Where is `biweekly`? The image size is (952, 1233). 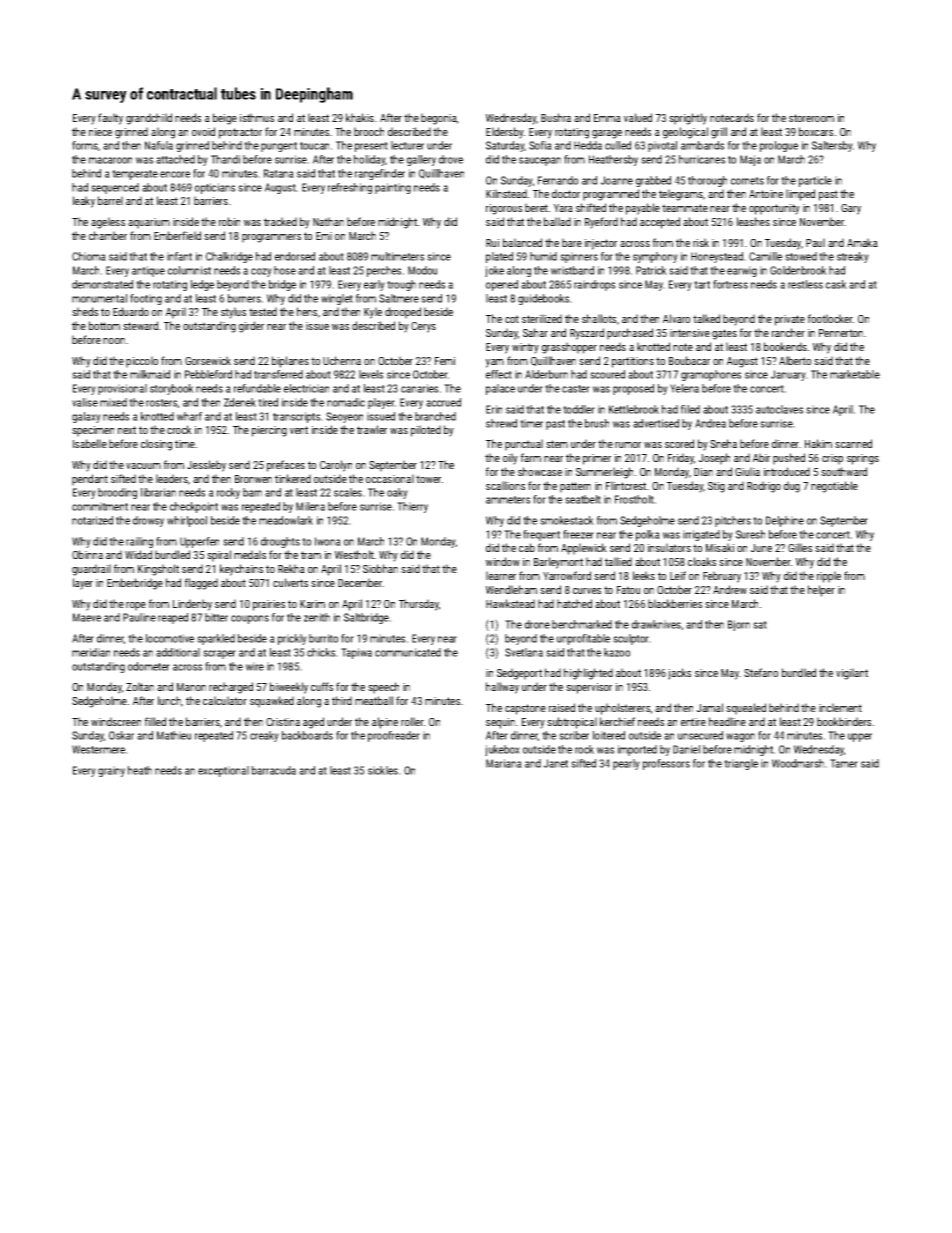 biweekly is located at coordinates (289, 688).
